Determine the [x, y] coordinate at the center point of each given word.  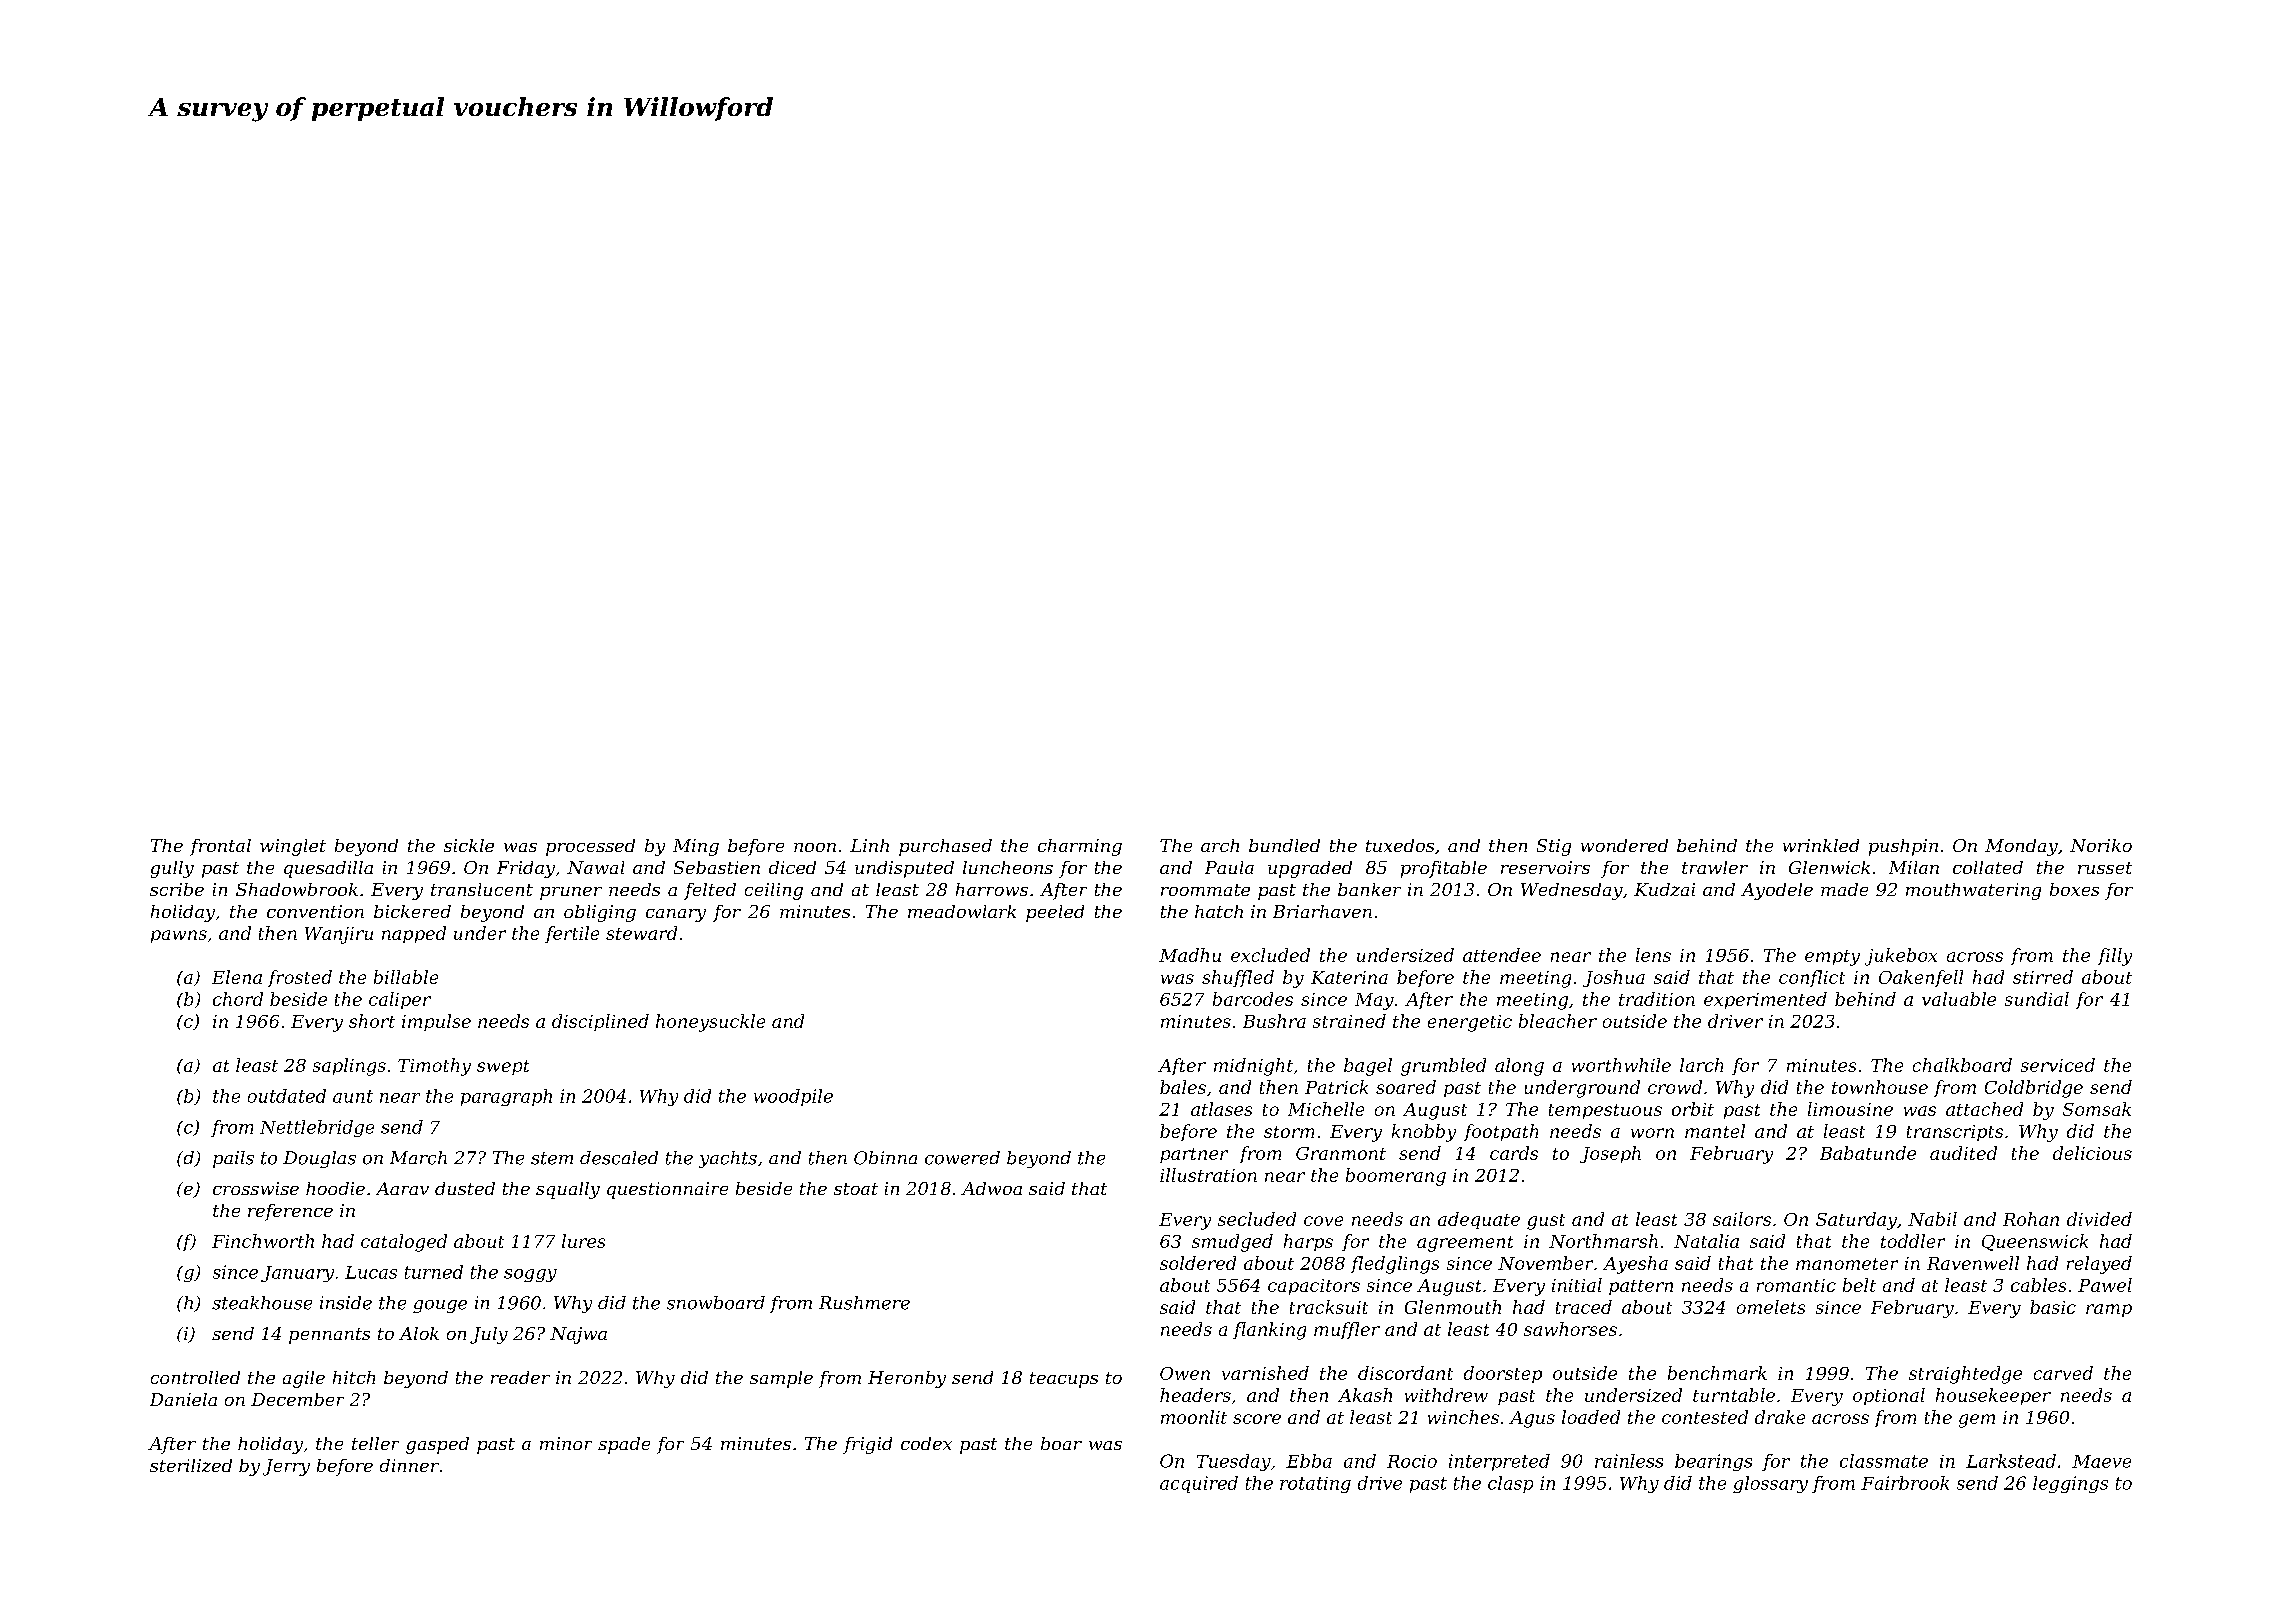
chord [238, 999]
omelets [1771, 1307]
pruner [571, 893]
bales [1183, 1087]
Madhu [1190, 955]
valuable [1959, 999]
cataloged [404, 1243]
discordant [1405, 1373]
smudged [1232, 1243]
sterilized [191, 1465]
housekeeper [1993, 1396]
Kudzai [1664, 889]
